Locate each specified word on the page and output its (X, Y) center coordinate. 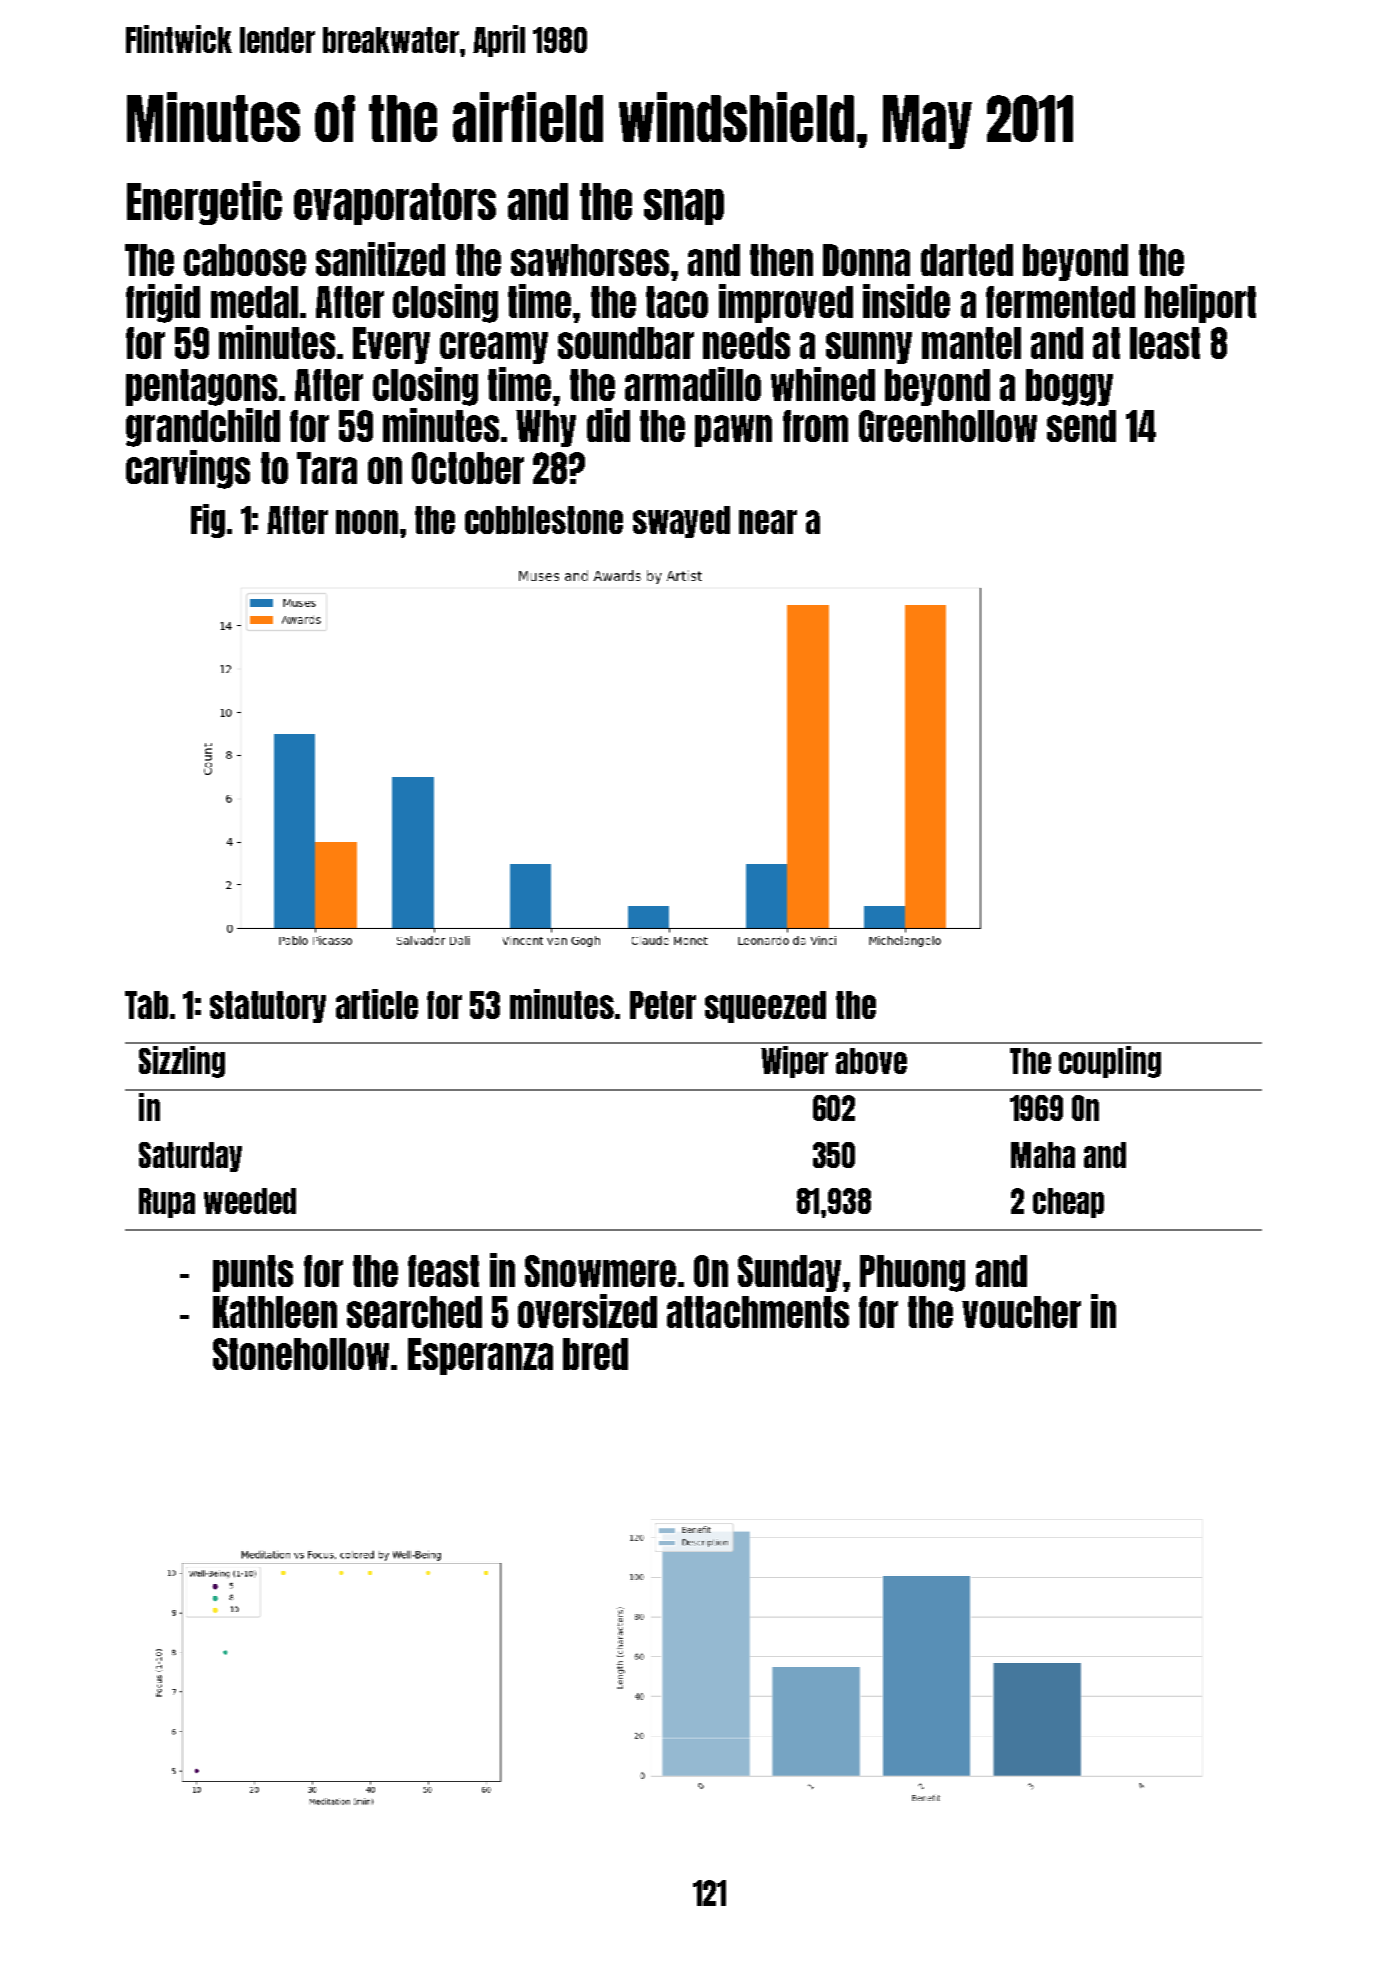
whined (823, 384)
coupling (1110, 1062)
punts (253, 1273)
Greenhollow (948, 426)
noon (367, 522)
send (1081, 426)
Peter (663, 1005)
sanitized (380, 259)
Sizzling (182, 1062)
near (768, 522)
